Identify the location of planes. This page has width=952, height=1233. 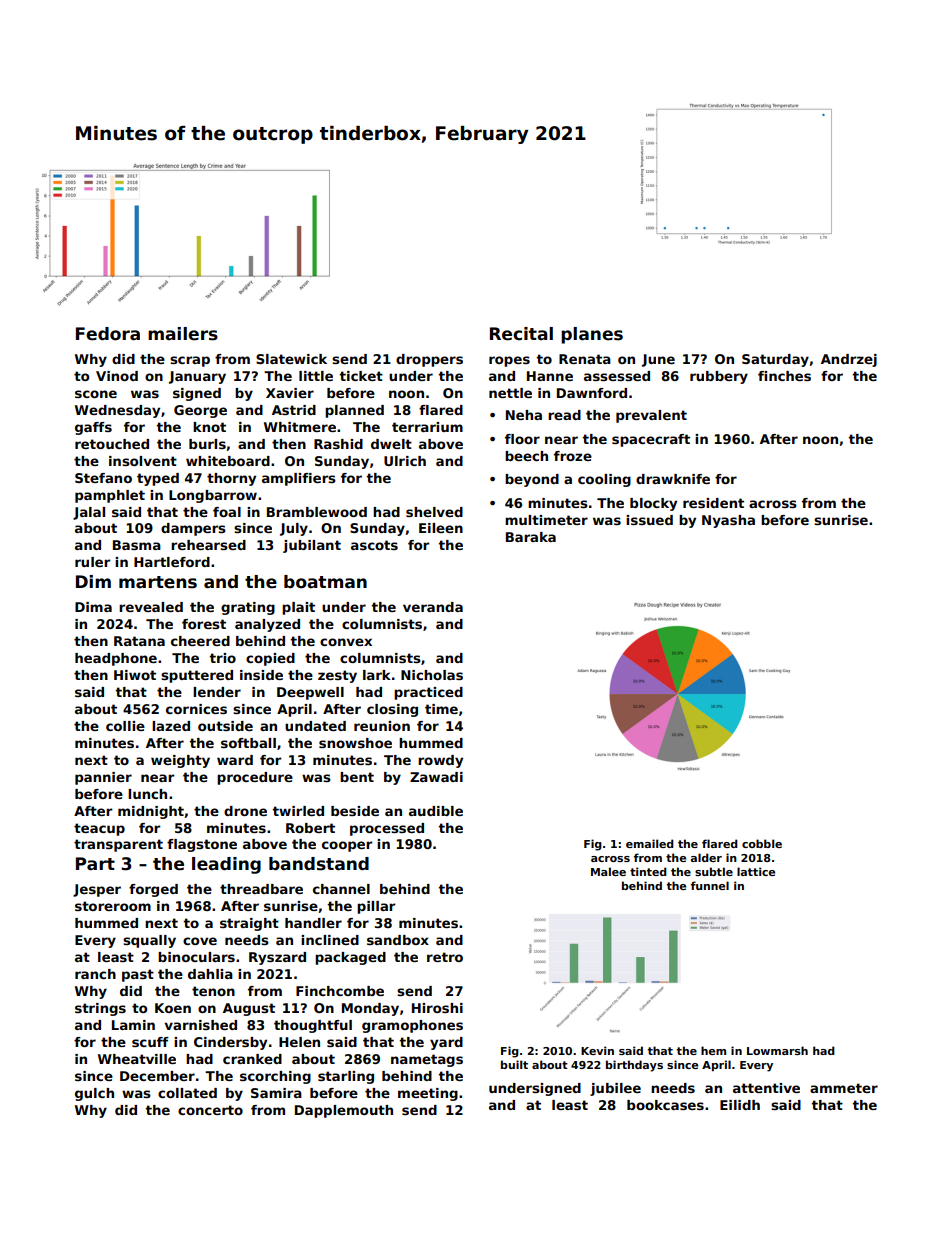
(592, 335).
